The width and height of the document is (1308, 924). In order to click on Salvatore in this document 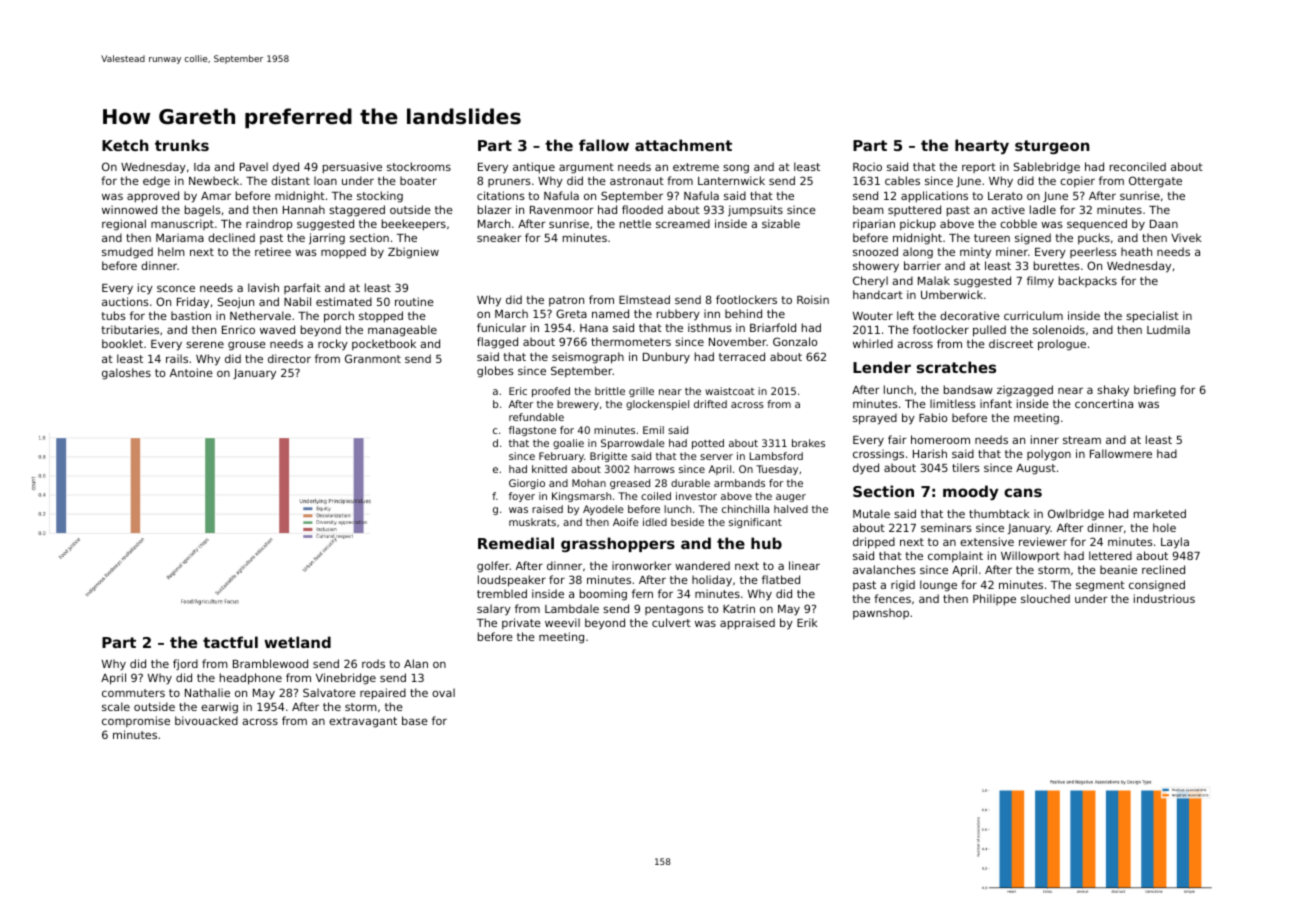, I will do `click(329, 692)`.
